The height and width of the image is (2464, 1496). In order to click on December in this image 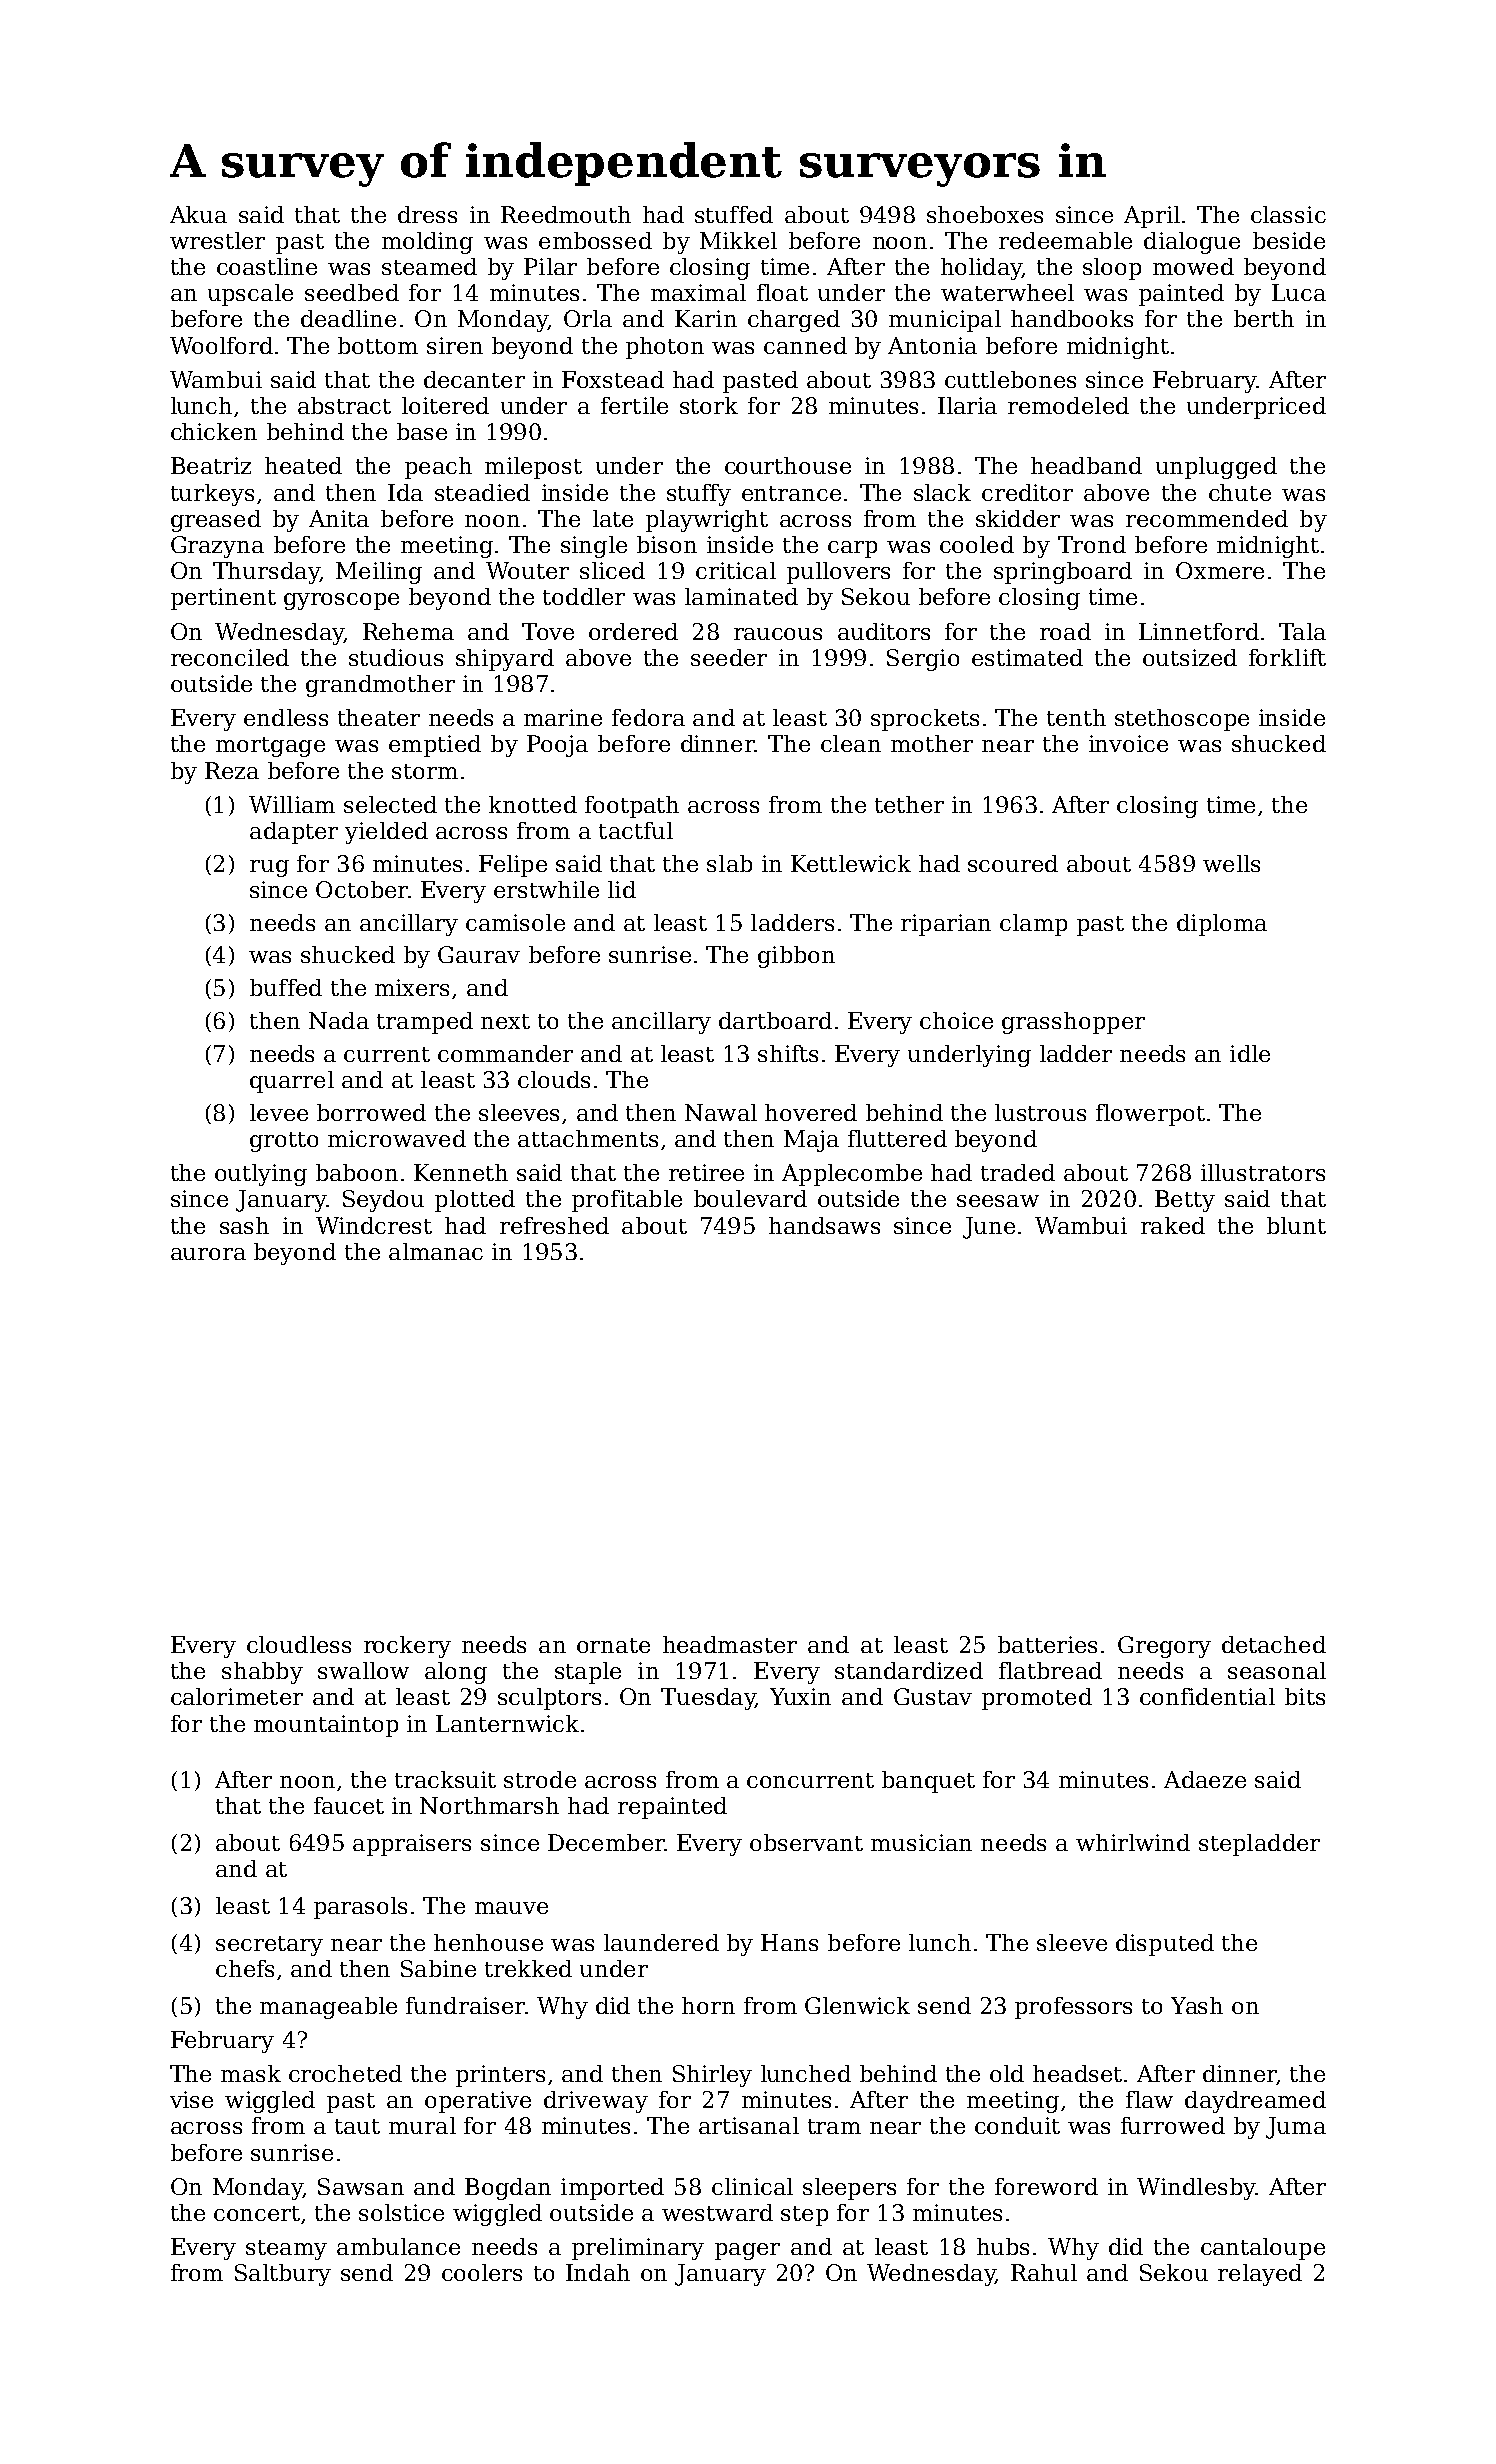, I will do `click(606, 1842)`.
